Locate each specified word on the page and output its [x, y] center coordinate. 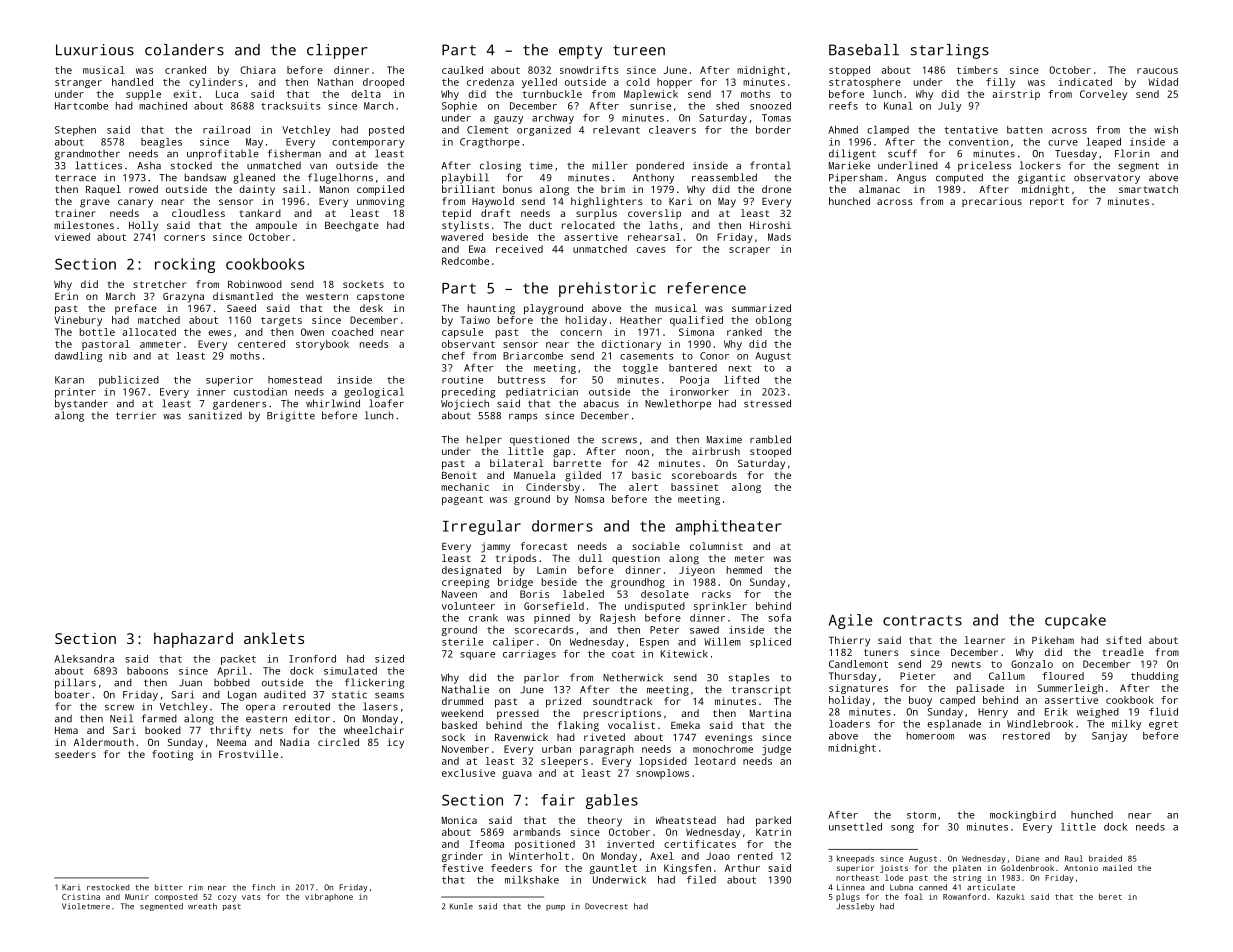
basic [646, 475]
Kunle [461, 906]
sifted [1123, 640]
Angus [911, 179]
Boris [534, 594]
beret [1110, 897]
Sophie [459, 107]
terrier [136, 415]
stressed [767, 403]
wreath [202, 906]
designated [471, 571]
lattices [99, 165]
